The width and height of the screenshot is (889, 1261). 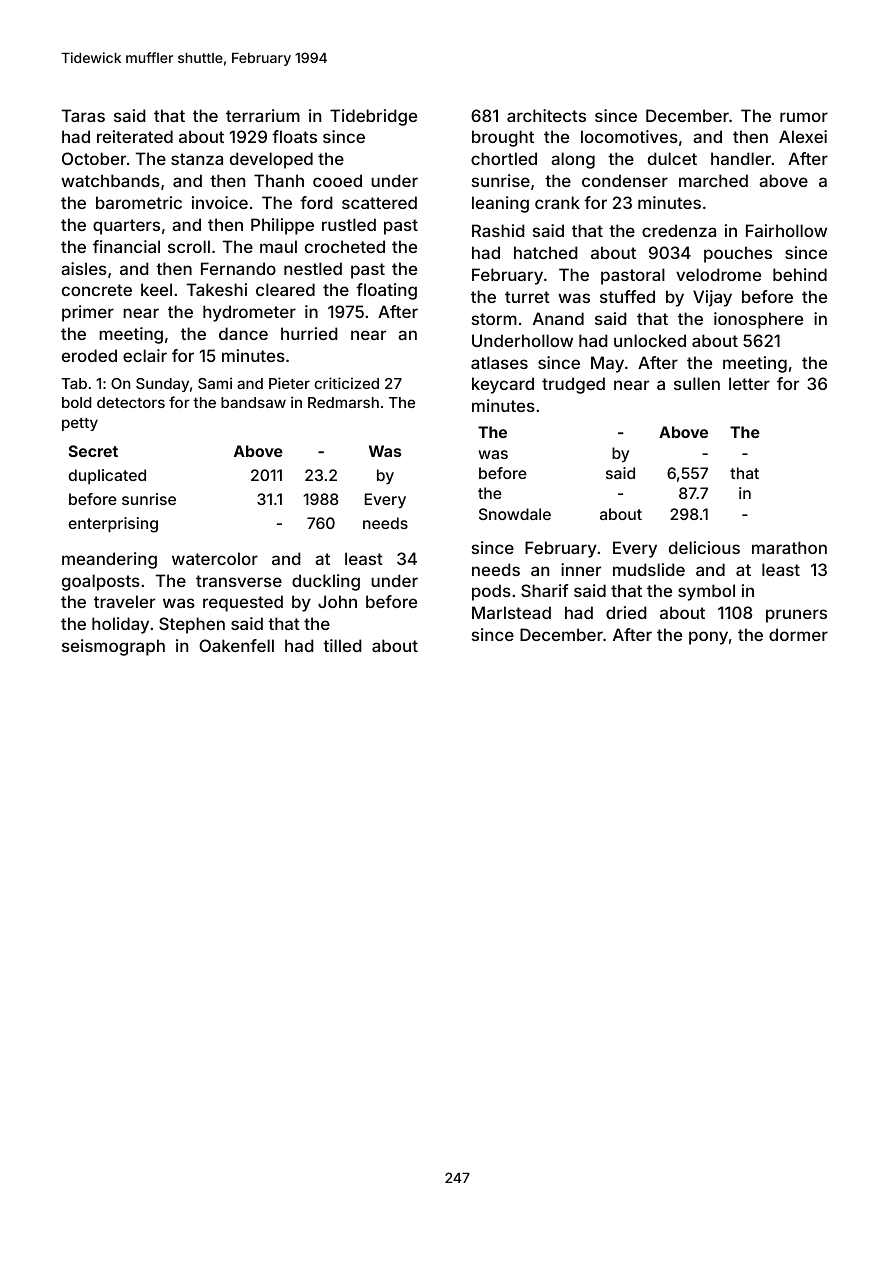 I want to click on crank, so click(x=557, y=202).
